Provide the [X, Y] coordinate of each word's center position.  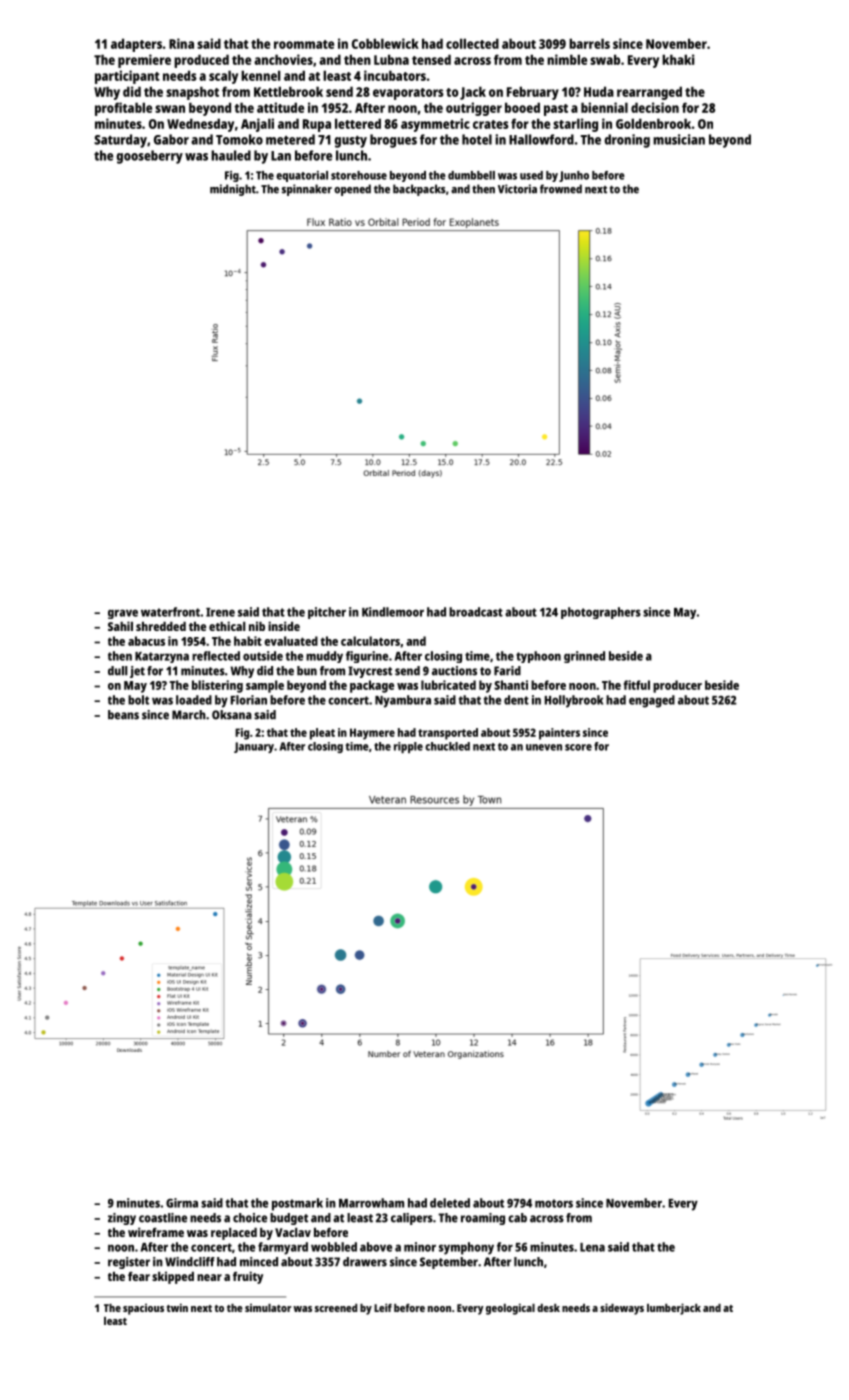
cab [517, 1218]
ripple [408, 747]
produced [201, 61]
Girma [182, 1203]
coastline [163, 1218]
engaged [652, 701]
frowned [561, 189]
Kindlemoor [393, 612]
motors [554, 1203]
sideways [622, 1309]
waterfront [170, 612]
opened [352, 190]
